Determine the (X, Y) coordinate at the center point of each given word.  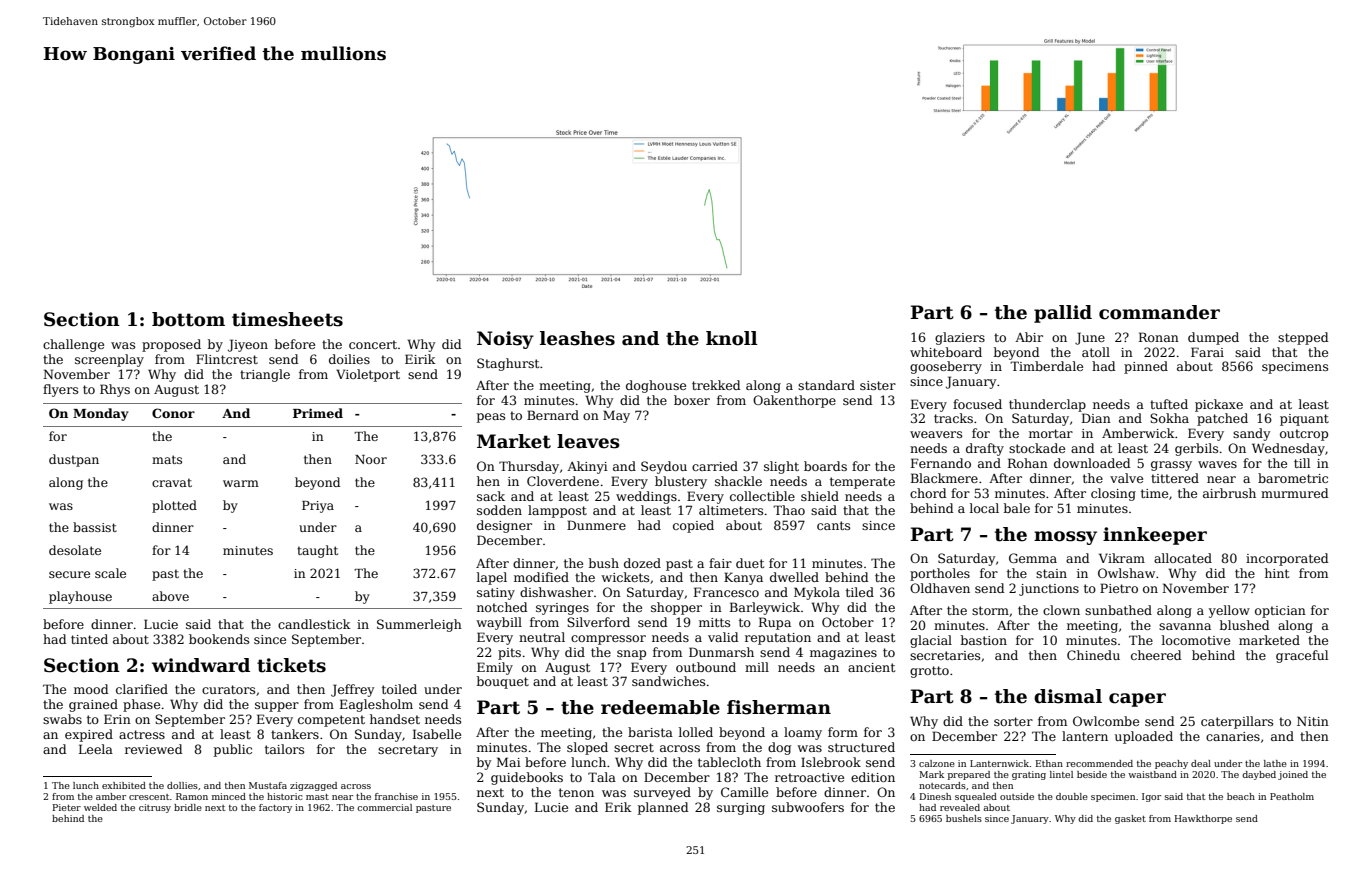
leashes (577, 338)
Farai (1207, 352)
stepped (1303, 338)
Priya (318, 507)
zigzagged (313, 786)
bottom (188, 319)
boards (825, 466)
